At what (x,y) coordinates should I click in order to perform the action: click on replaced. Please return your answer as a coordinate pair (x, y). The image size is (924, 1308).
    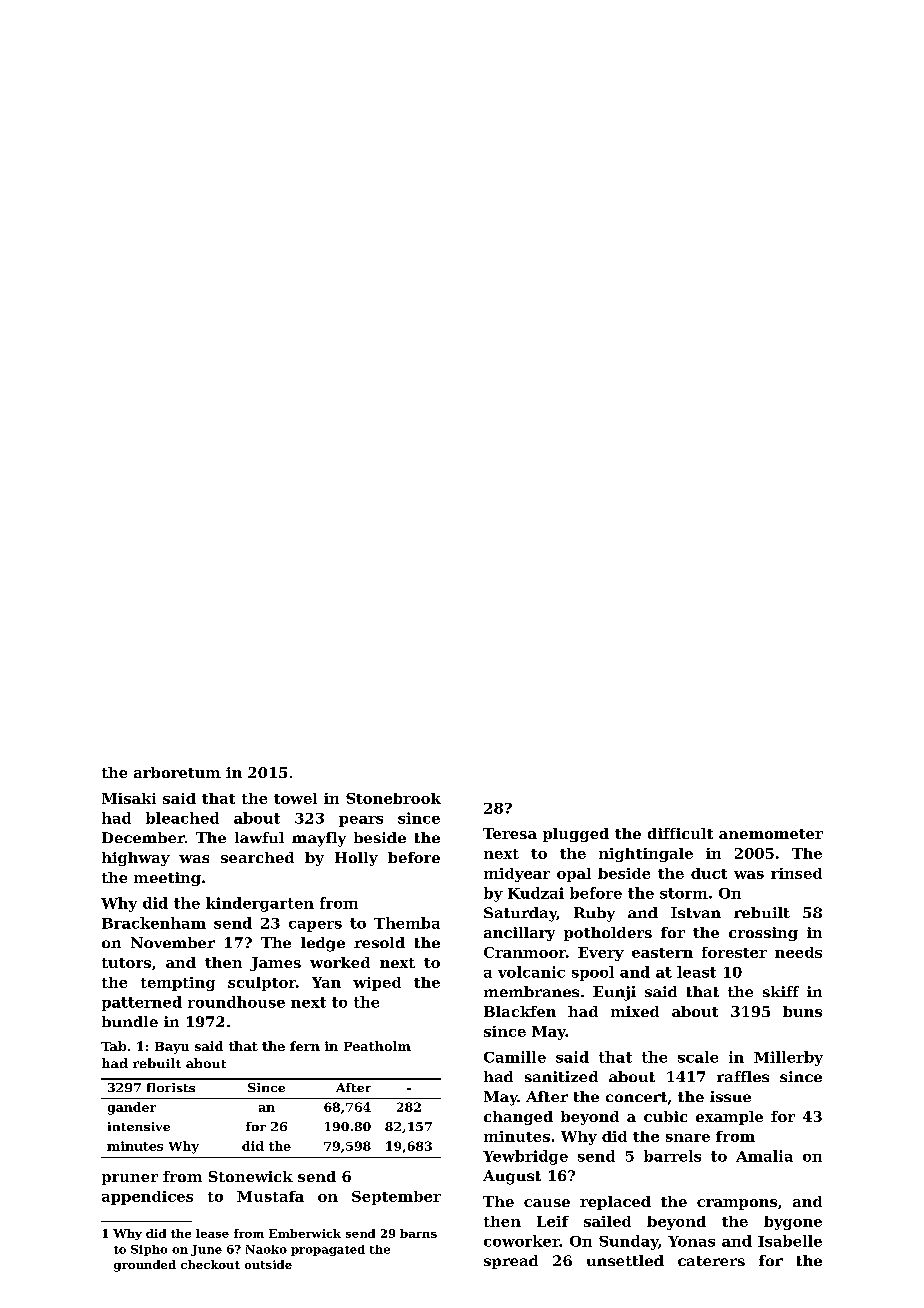
    Looking at the image, I should click on (615, 1203).
